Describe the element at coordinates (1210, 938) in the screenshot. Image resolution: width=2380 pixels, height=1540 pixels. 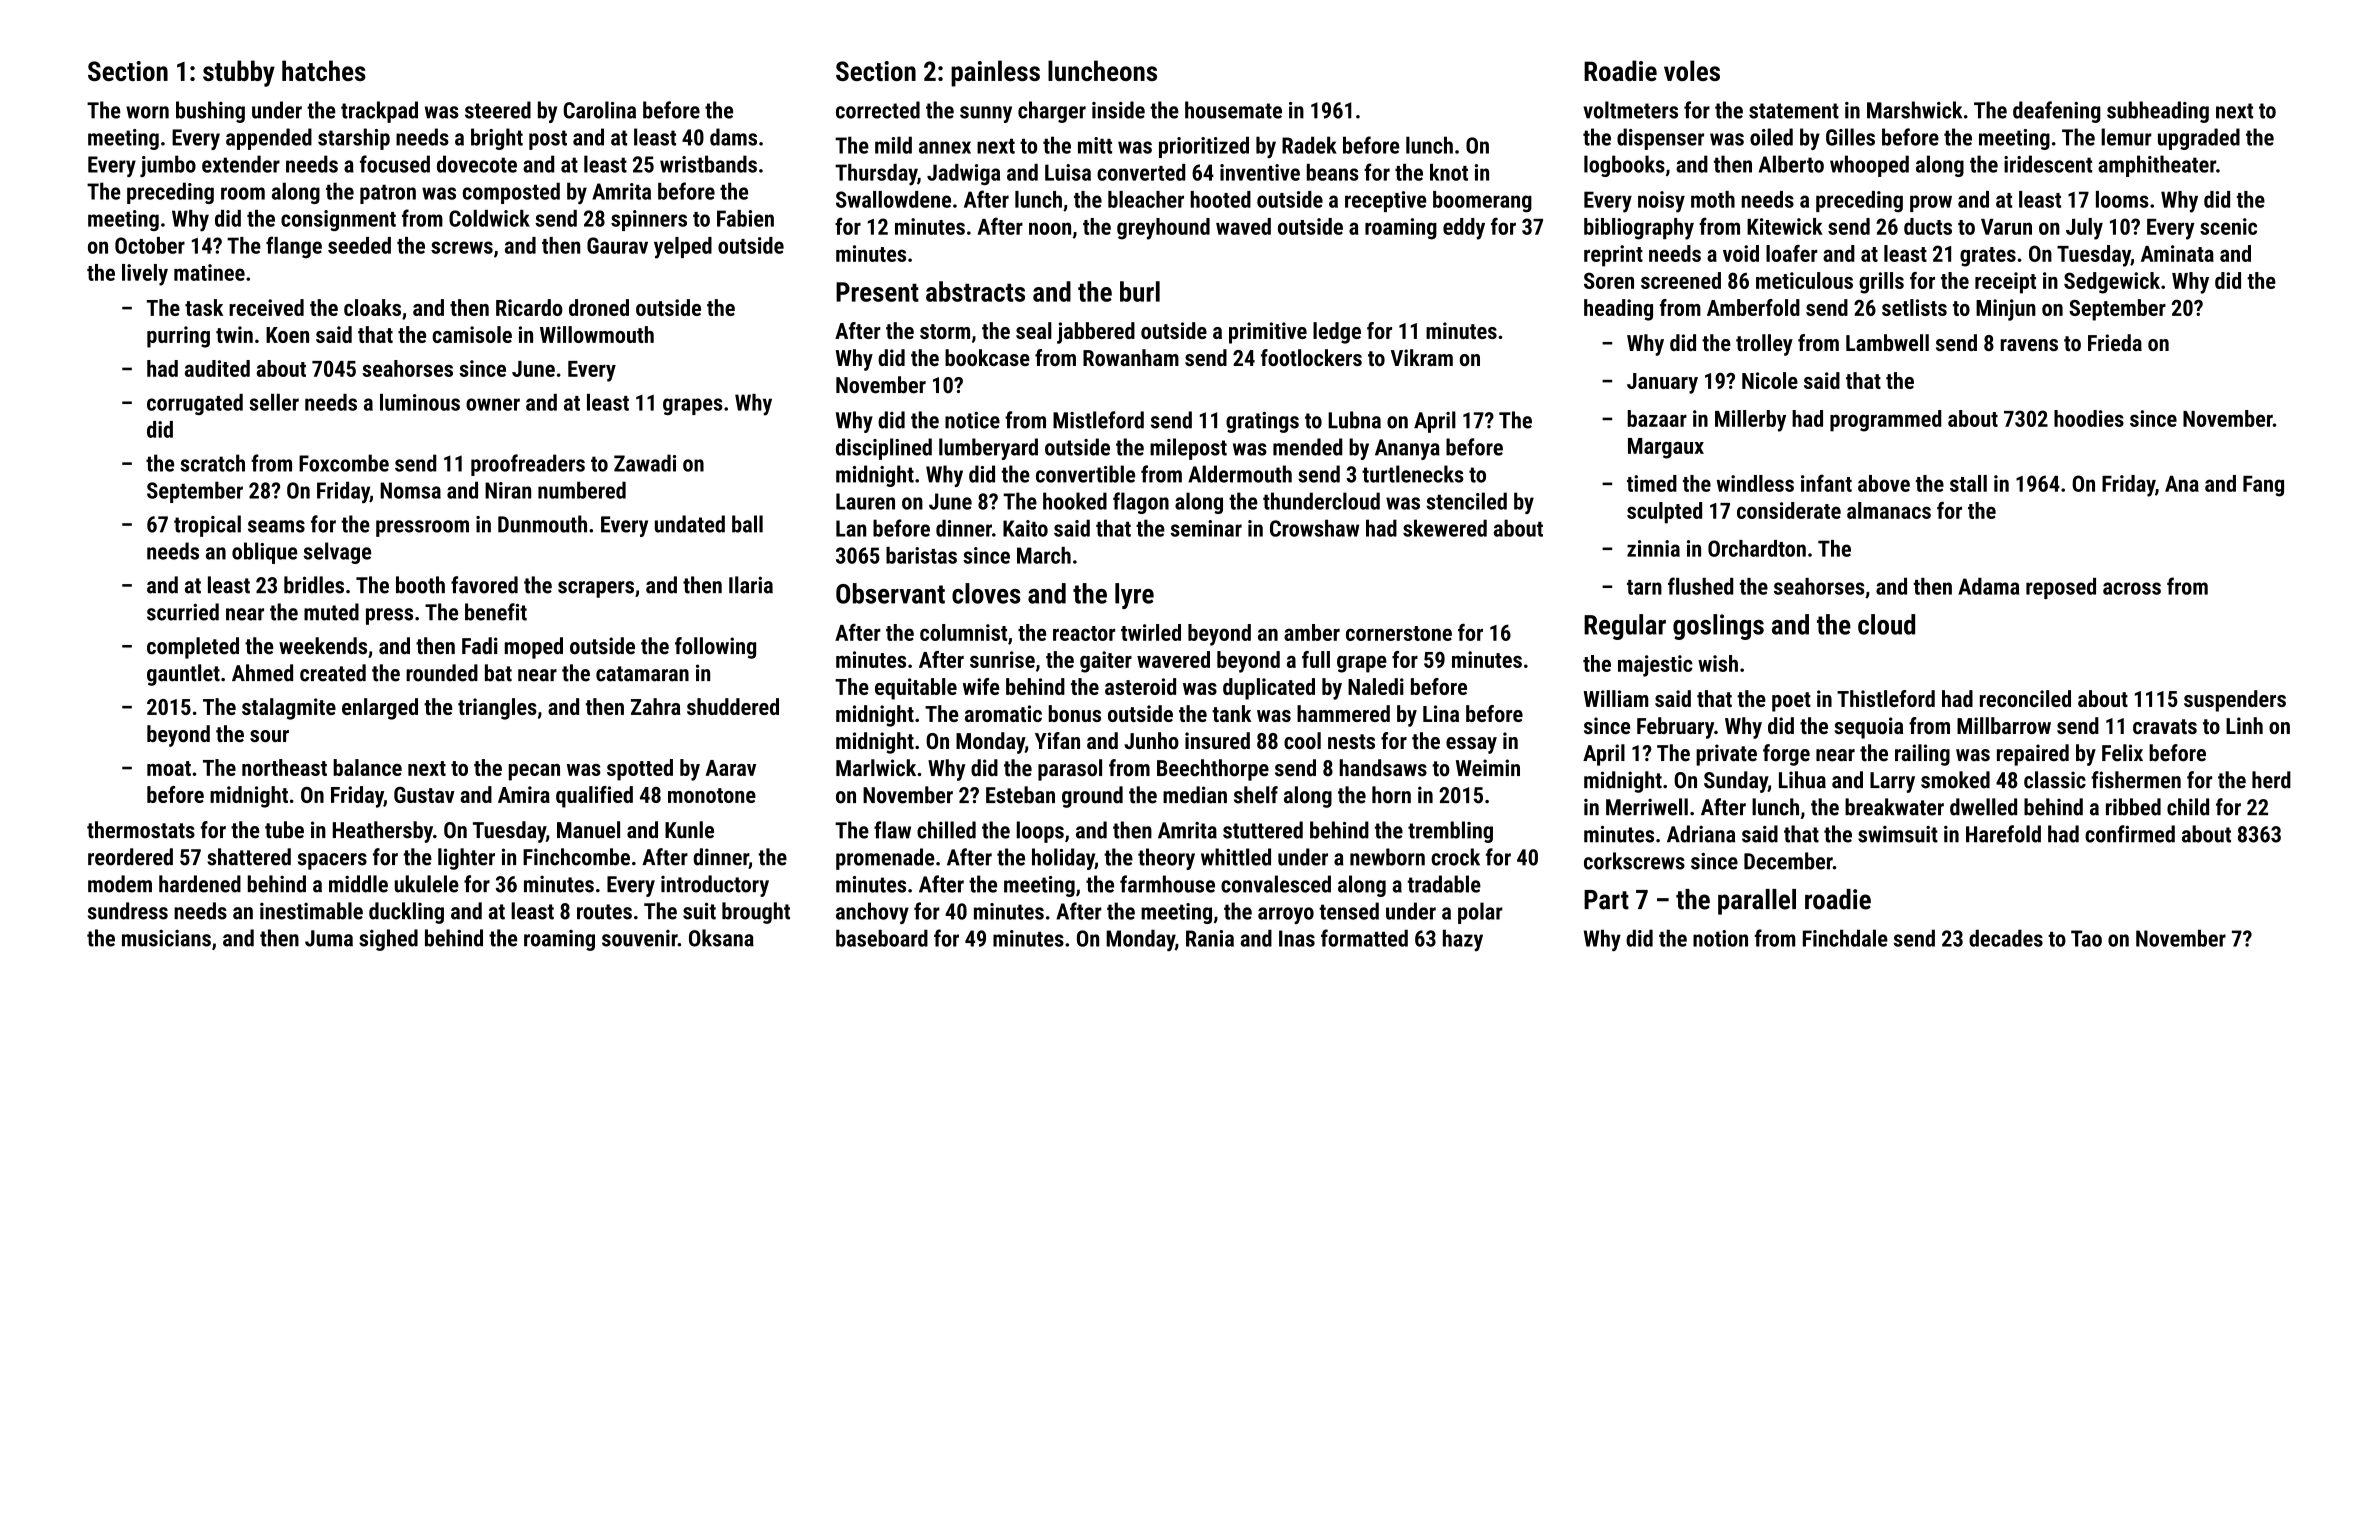
I see `Rania` at that location.
